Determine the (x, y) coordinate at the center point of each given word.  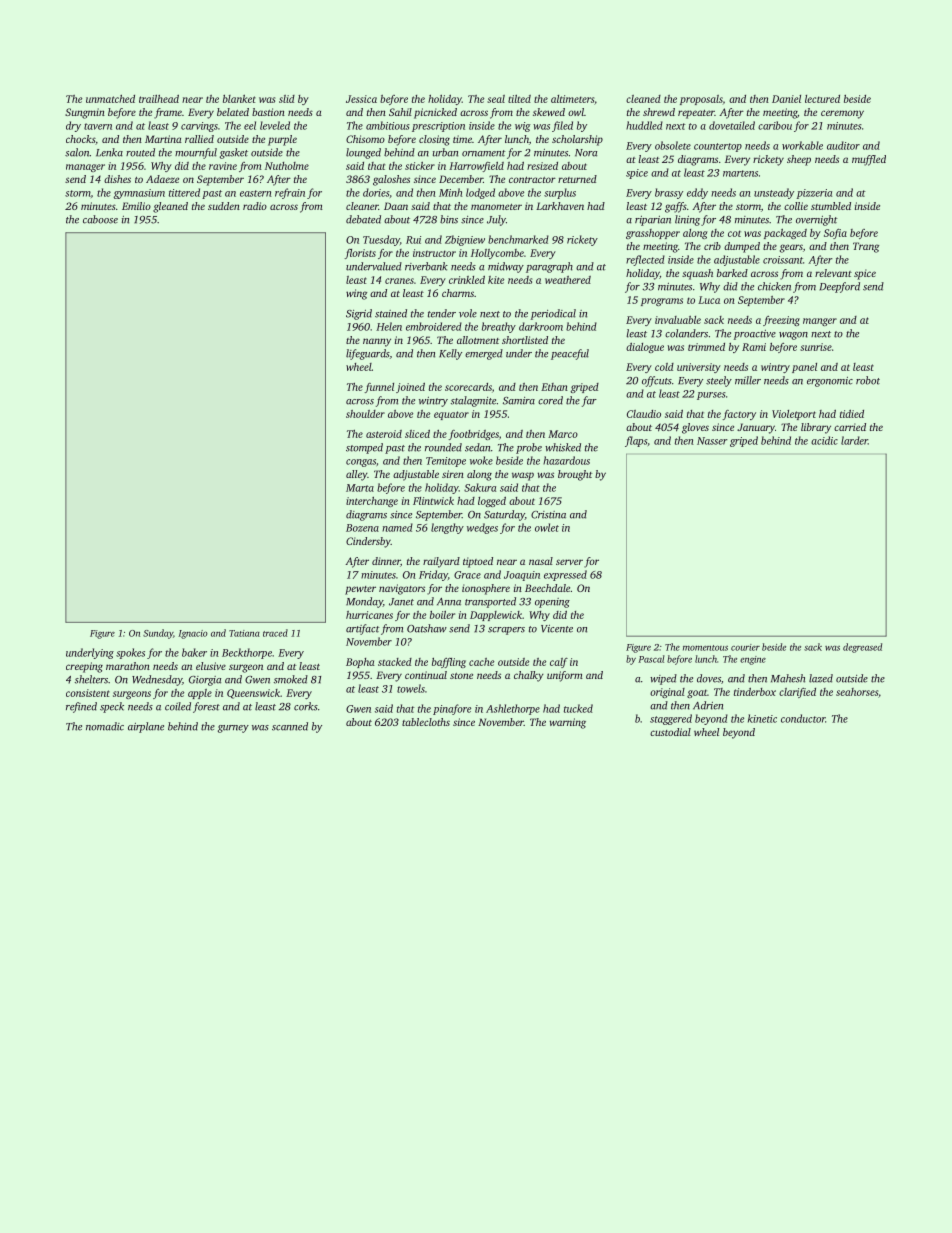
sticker (420, 166)
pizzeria (814, 194)
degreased (862, 648)
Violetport (794, 415)
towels (411, 688)
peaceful (570, 354)
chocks (80, 139)
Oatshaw (427, 628)
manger (820, 322)
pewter (360, 590)
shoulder (365, 414)
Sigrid (359, 314)
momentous (705, 648)
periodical (553, 314)
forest (206, 707)
